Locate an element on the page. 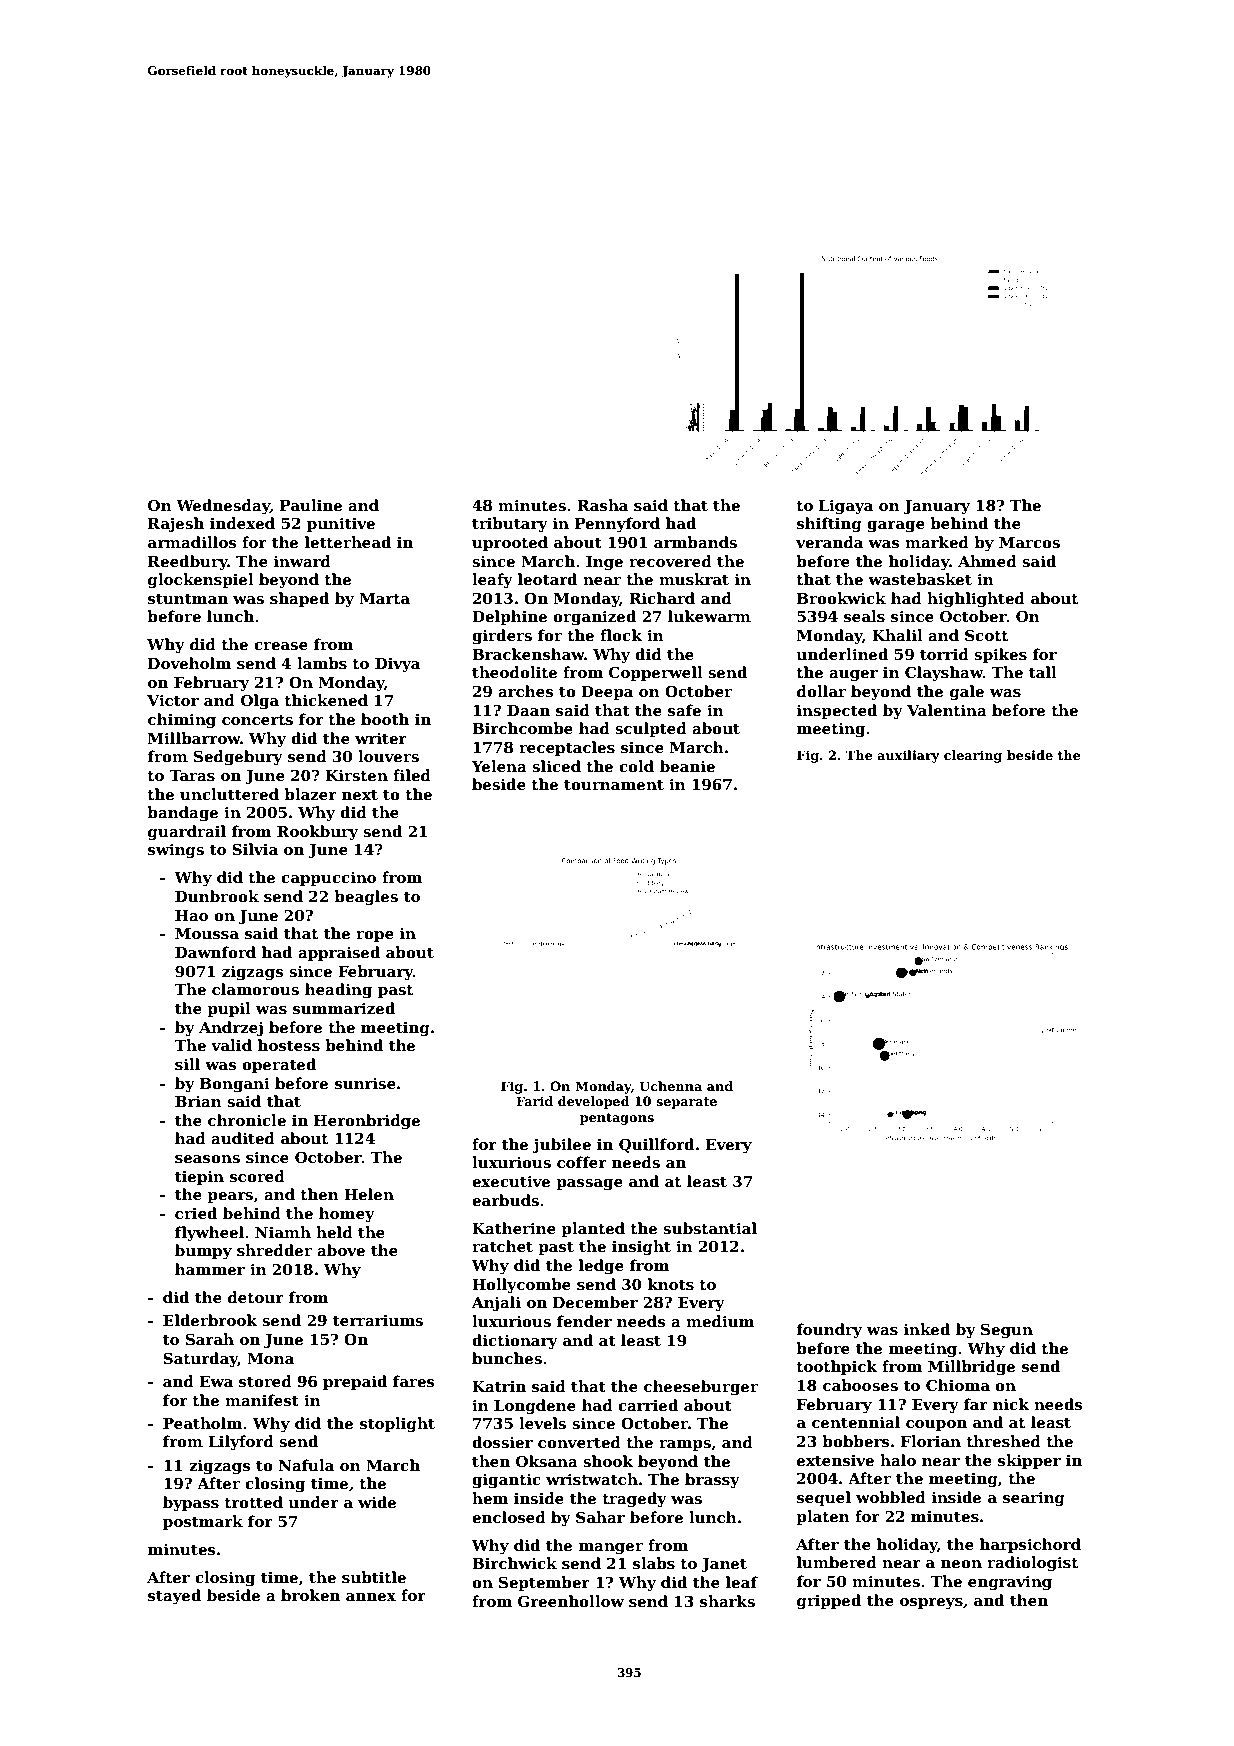 The height and width of the image is (1746, 1234). inked is located at coordinates (927, 1329).
